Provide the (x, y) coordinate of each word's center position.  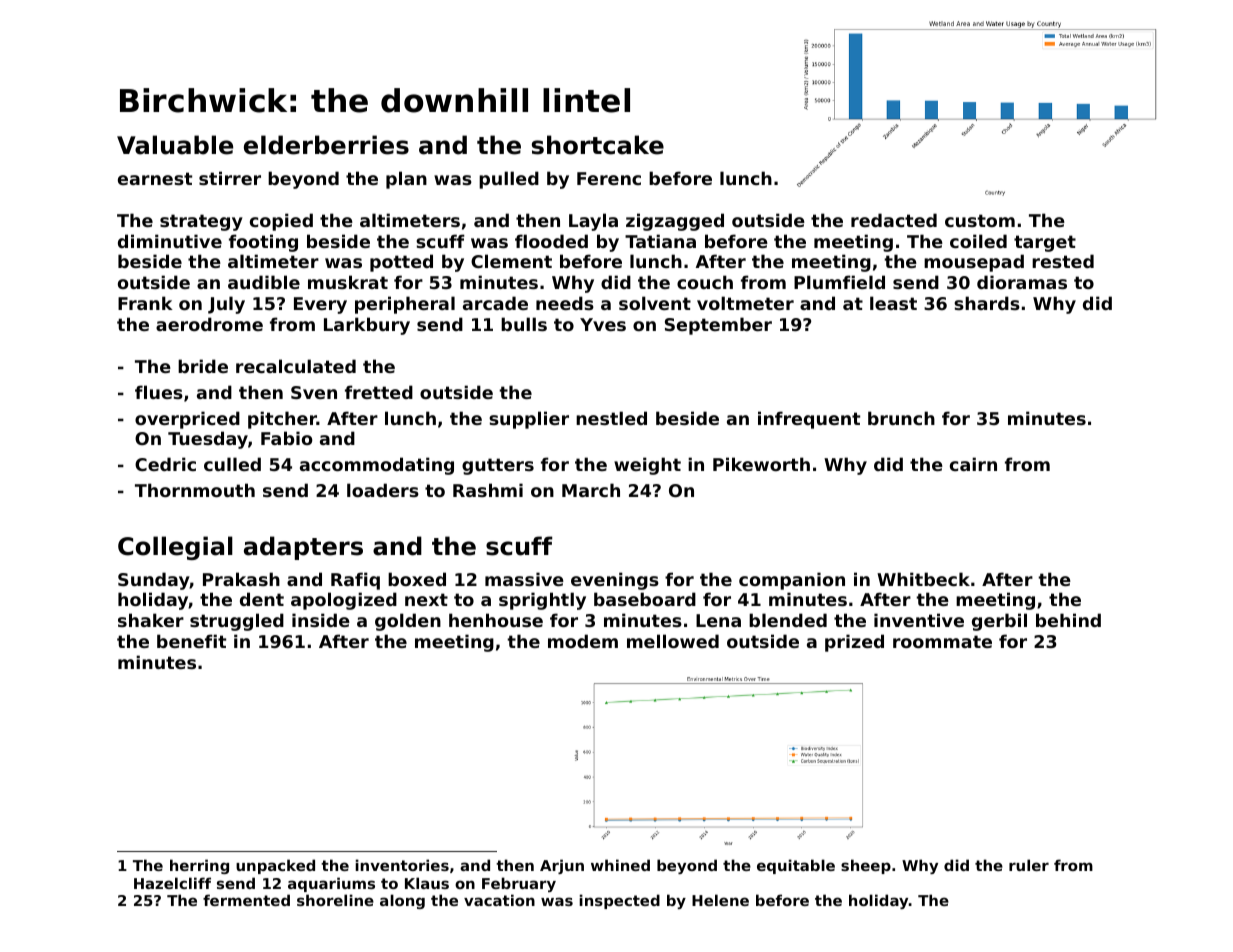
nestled (611, 418)
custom (980, 220)
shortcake (598, 145)
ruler (1029, 865)
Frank (145, 303)
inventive (919, 620)
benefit (191, 641)
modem (583, 641)
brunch (901, 418)
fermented (246, 900)
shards (987, 303)
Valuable (175, 145)
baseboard (645, 599)
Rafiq (355, 581)
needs (565, 303)
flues (159, 392)
